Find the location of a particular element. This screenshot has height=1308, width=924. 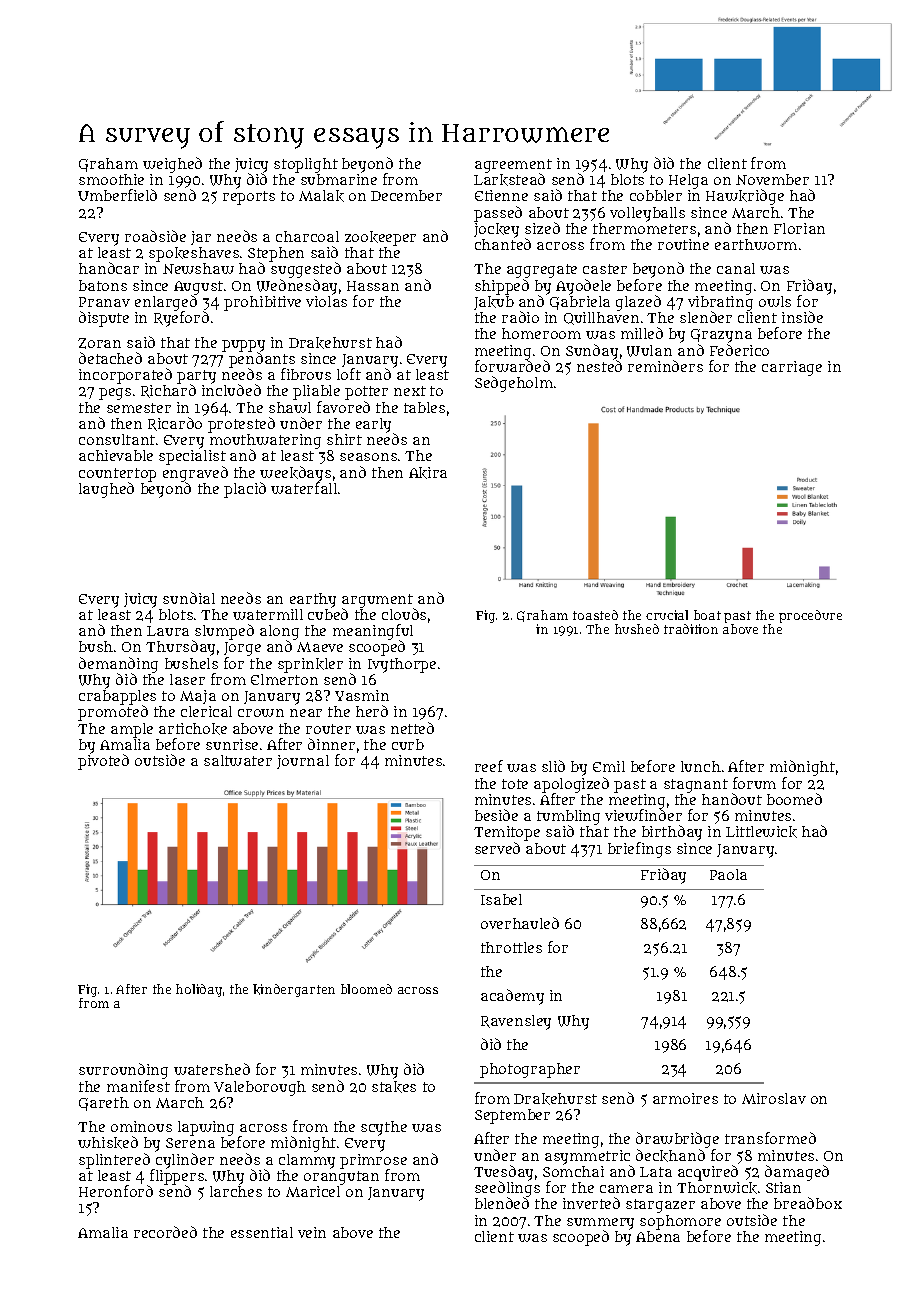

Helga is located at coordinates (688, 181).
